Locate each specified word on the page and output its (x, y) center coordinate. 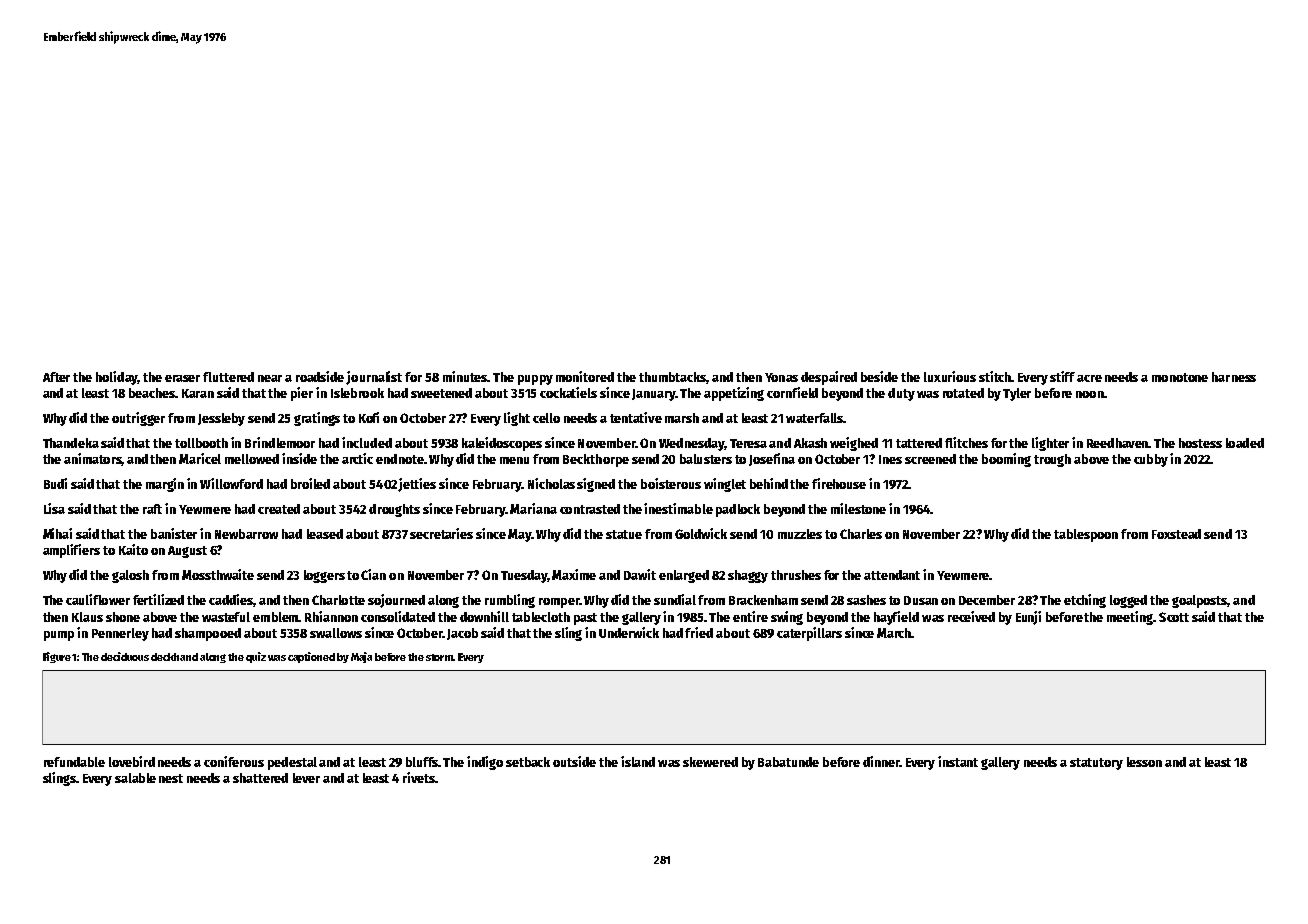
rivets (419, 777)
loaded (1245, 443)
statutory (1096, 764)
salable (135, 778)
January (654, 395)
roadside (320, 376)
